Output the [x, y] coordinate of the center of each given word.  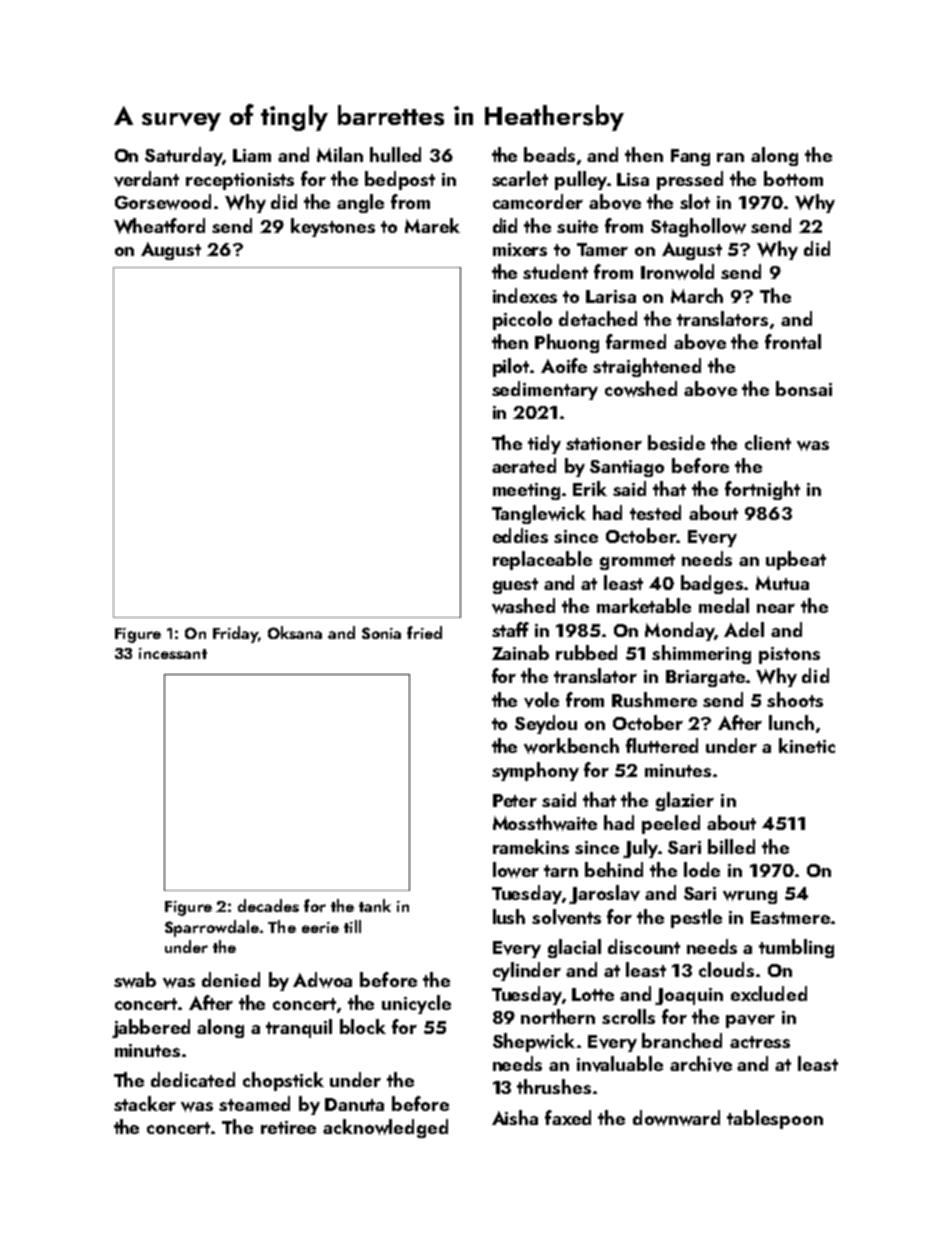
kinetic [807, 745]
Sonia [381, 633]
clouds [726, 969]
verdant [146, 179]
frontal [793, 341]
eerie [320, 927]
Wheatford [159, 226]
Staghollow [698, 227]
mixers [520, 249]
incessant [173, 653]
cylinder [527, 971]
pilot [512, 367]
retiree [288, 1127]
